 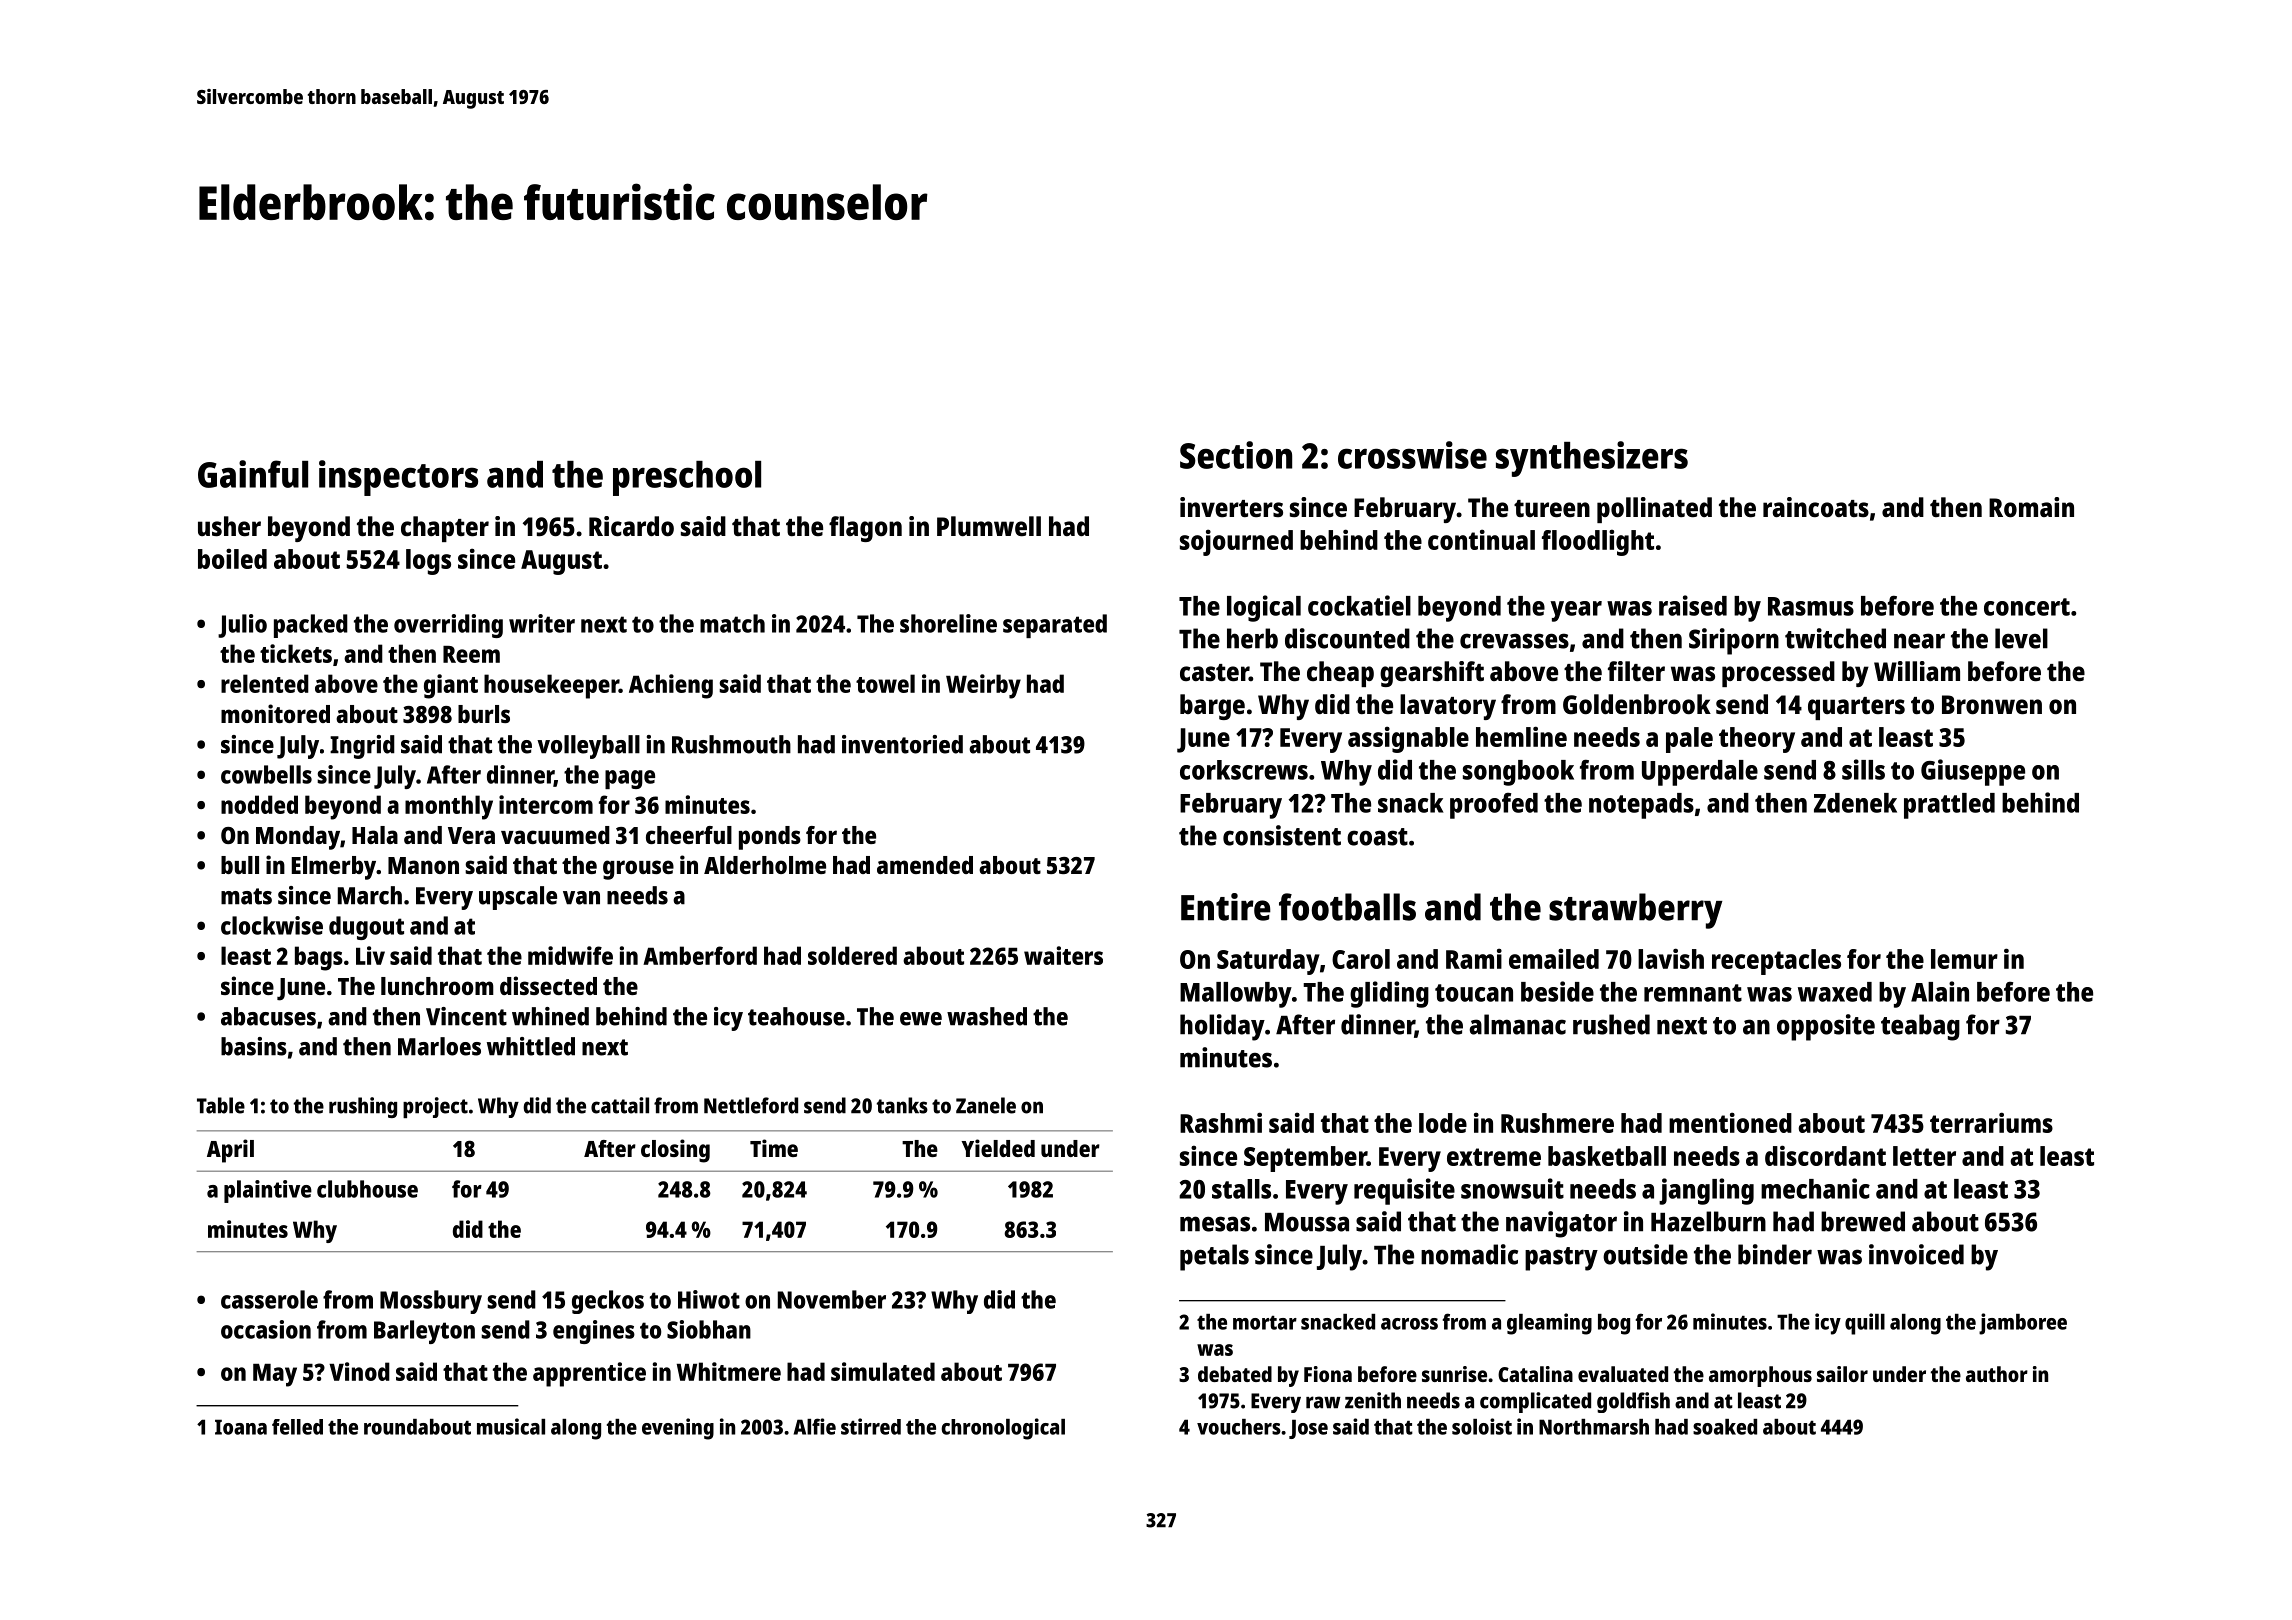 I want to click on level, so click(x=2021, y=638).
